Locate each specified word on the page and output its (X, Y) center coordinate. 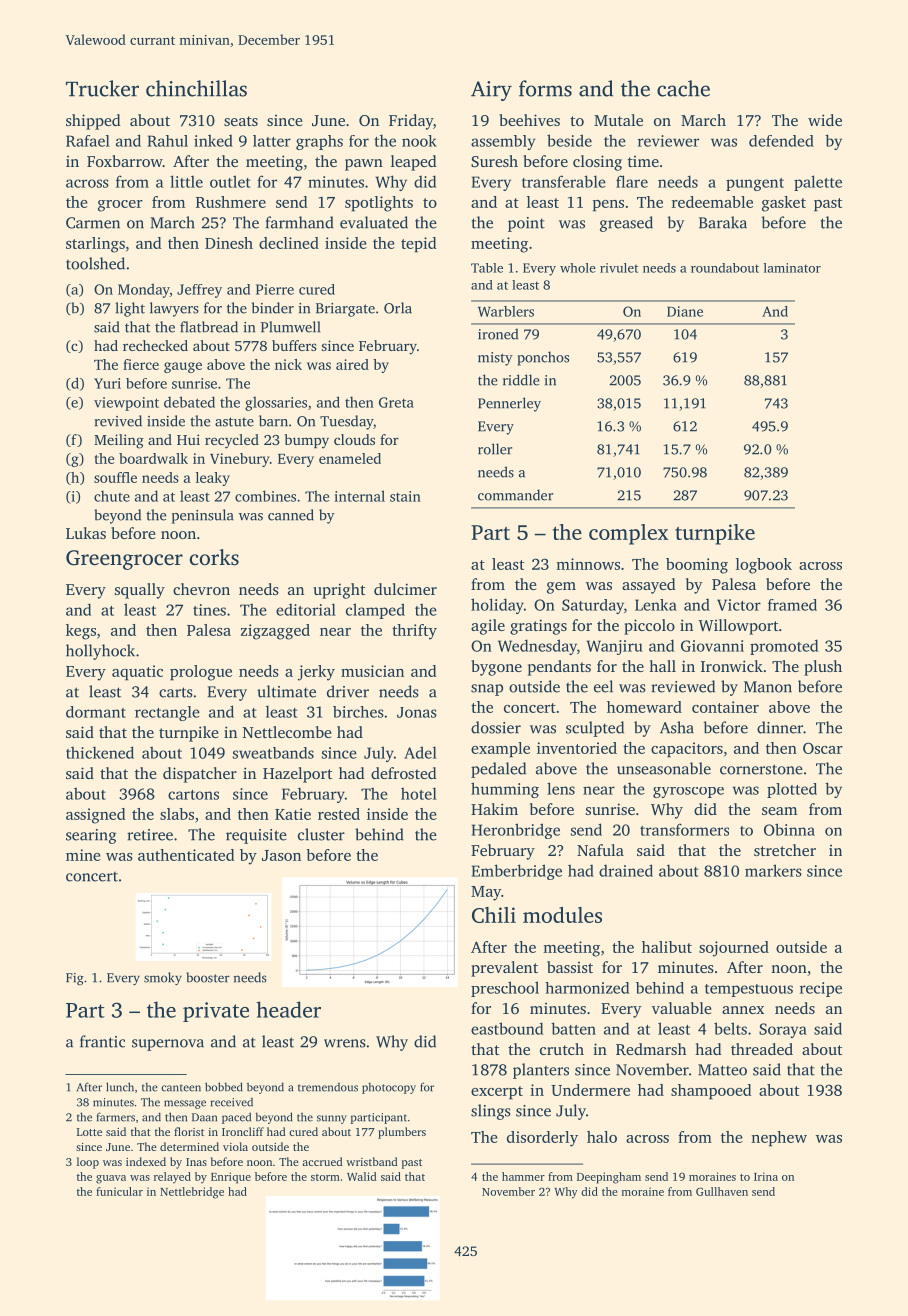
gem (561, 588)
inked (213, 140)
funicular (119, 1191)
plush (823, 668)
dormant (96, 712)
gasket (784, 204)
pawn (364, 165)
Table (487, 268)
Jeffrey (199, 291)
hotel (419, 793)
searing (91, 836)
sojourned (734, 949)
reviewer (668, 141)
